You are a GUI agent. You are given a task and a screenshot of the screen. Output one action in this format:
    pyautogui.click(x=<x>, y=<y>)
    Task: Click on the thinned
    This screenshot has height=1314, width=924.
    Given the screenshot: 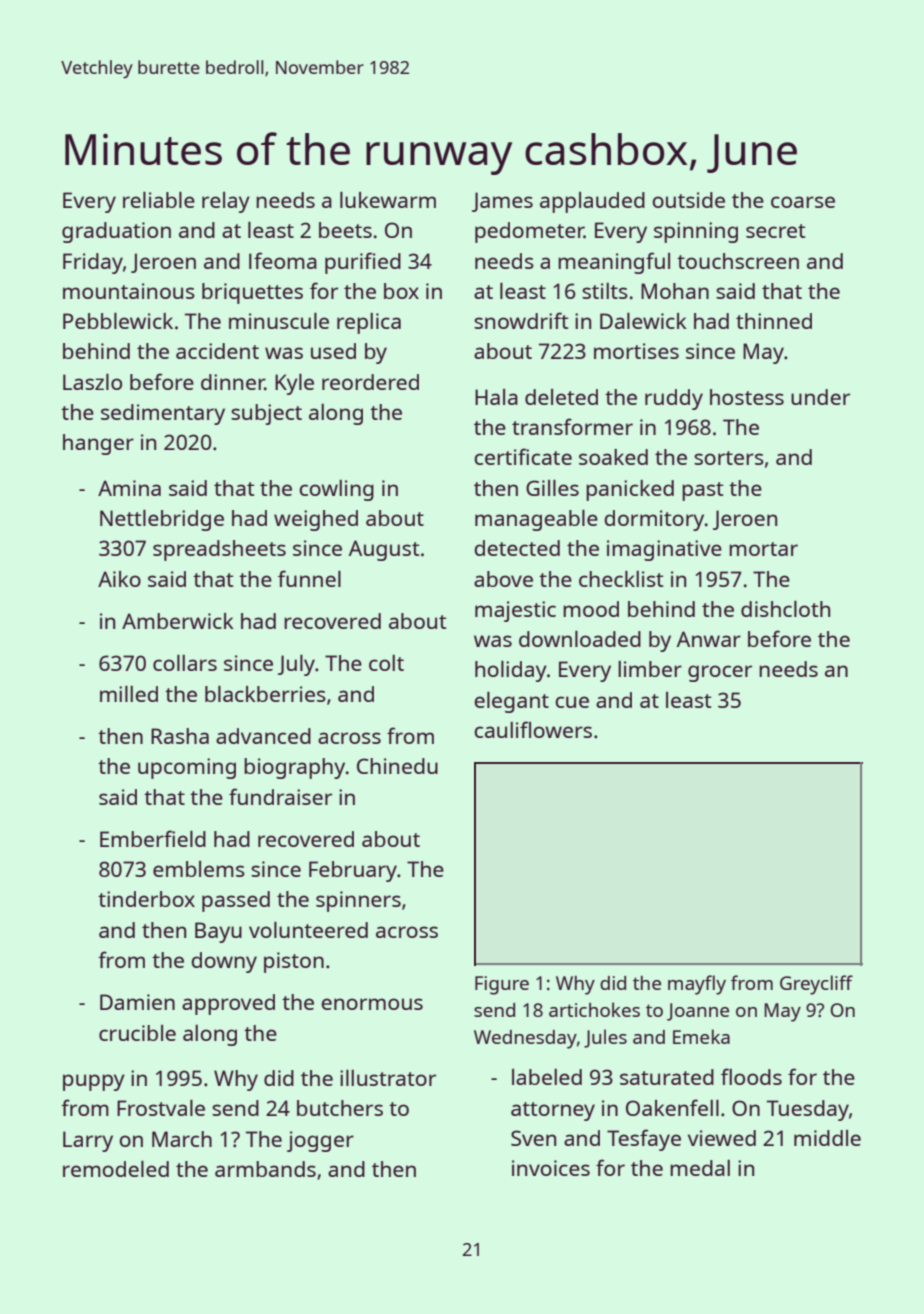 What is the action you would take?
    pyautogui.click(x=774, y=321)
